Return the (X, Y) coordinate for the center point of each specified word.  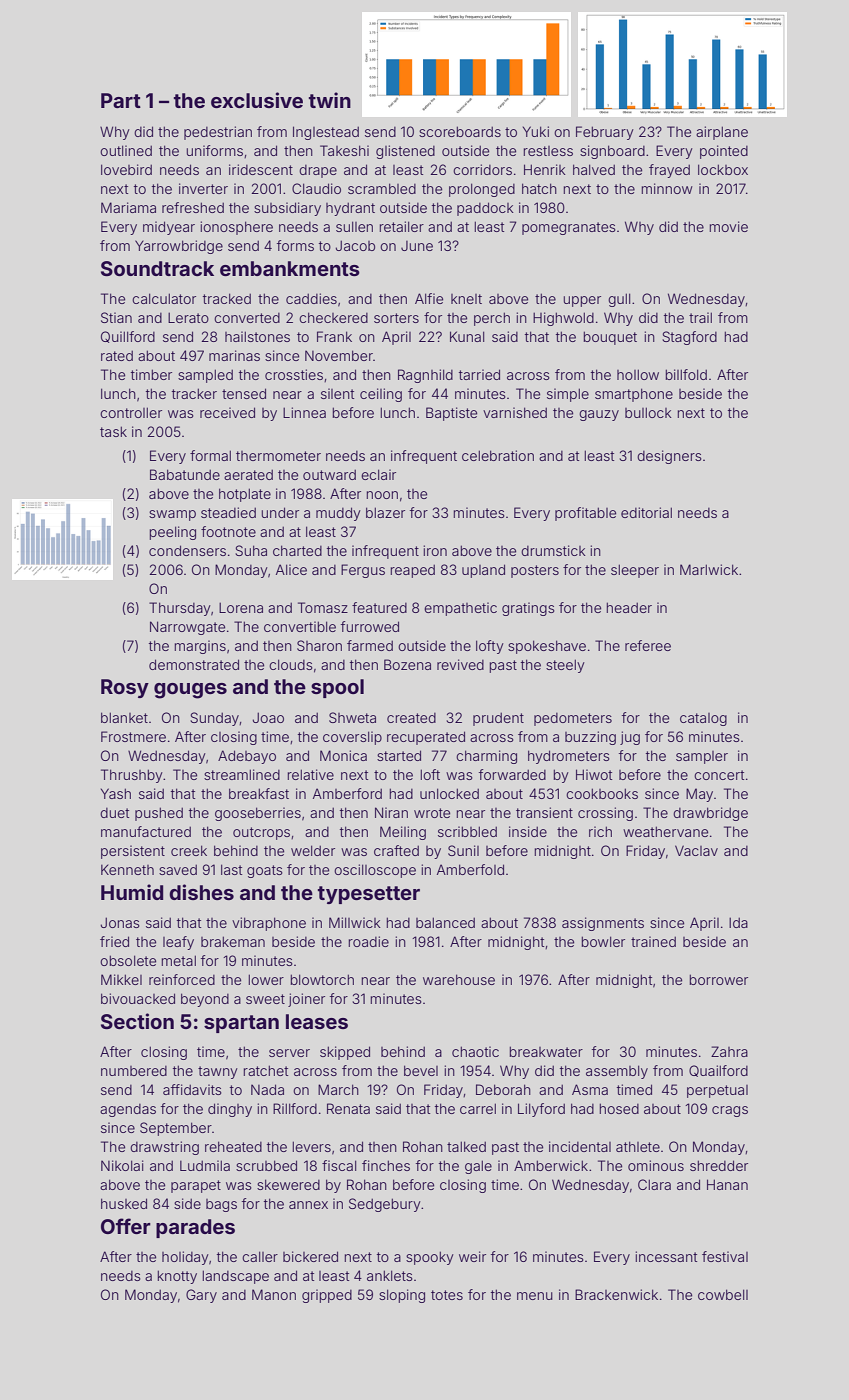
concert (719, 775)
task (113, 431)
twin (330, 100)
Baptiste (451, 414)
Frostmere (133, 736)
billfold (686, 374)
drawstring (164, 1148)
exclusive (257, 100)
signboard (612, 152)
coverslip (352, 738)
